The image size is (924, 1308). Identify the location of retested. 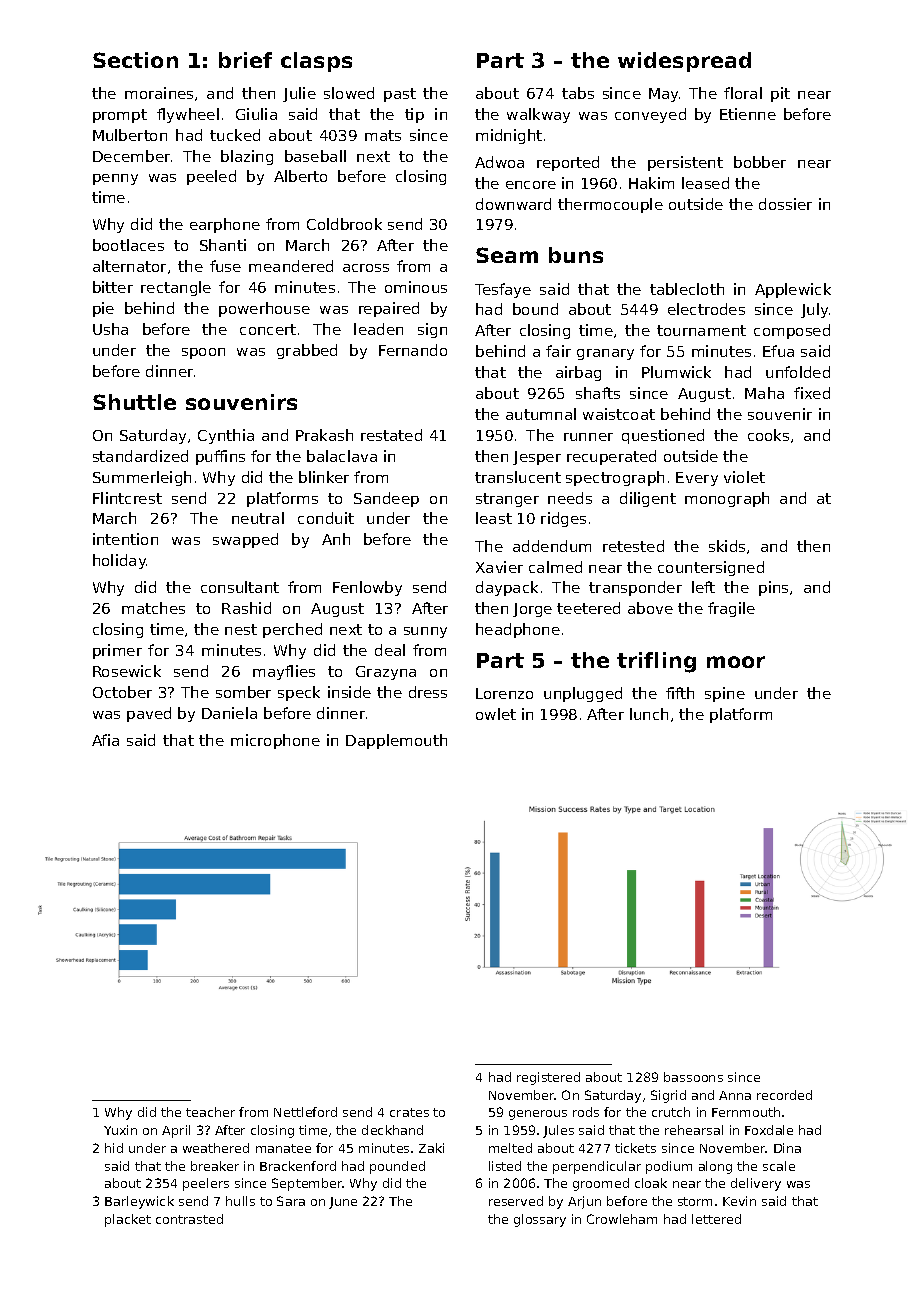
(633, 546).
